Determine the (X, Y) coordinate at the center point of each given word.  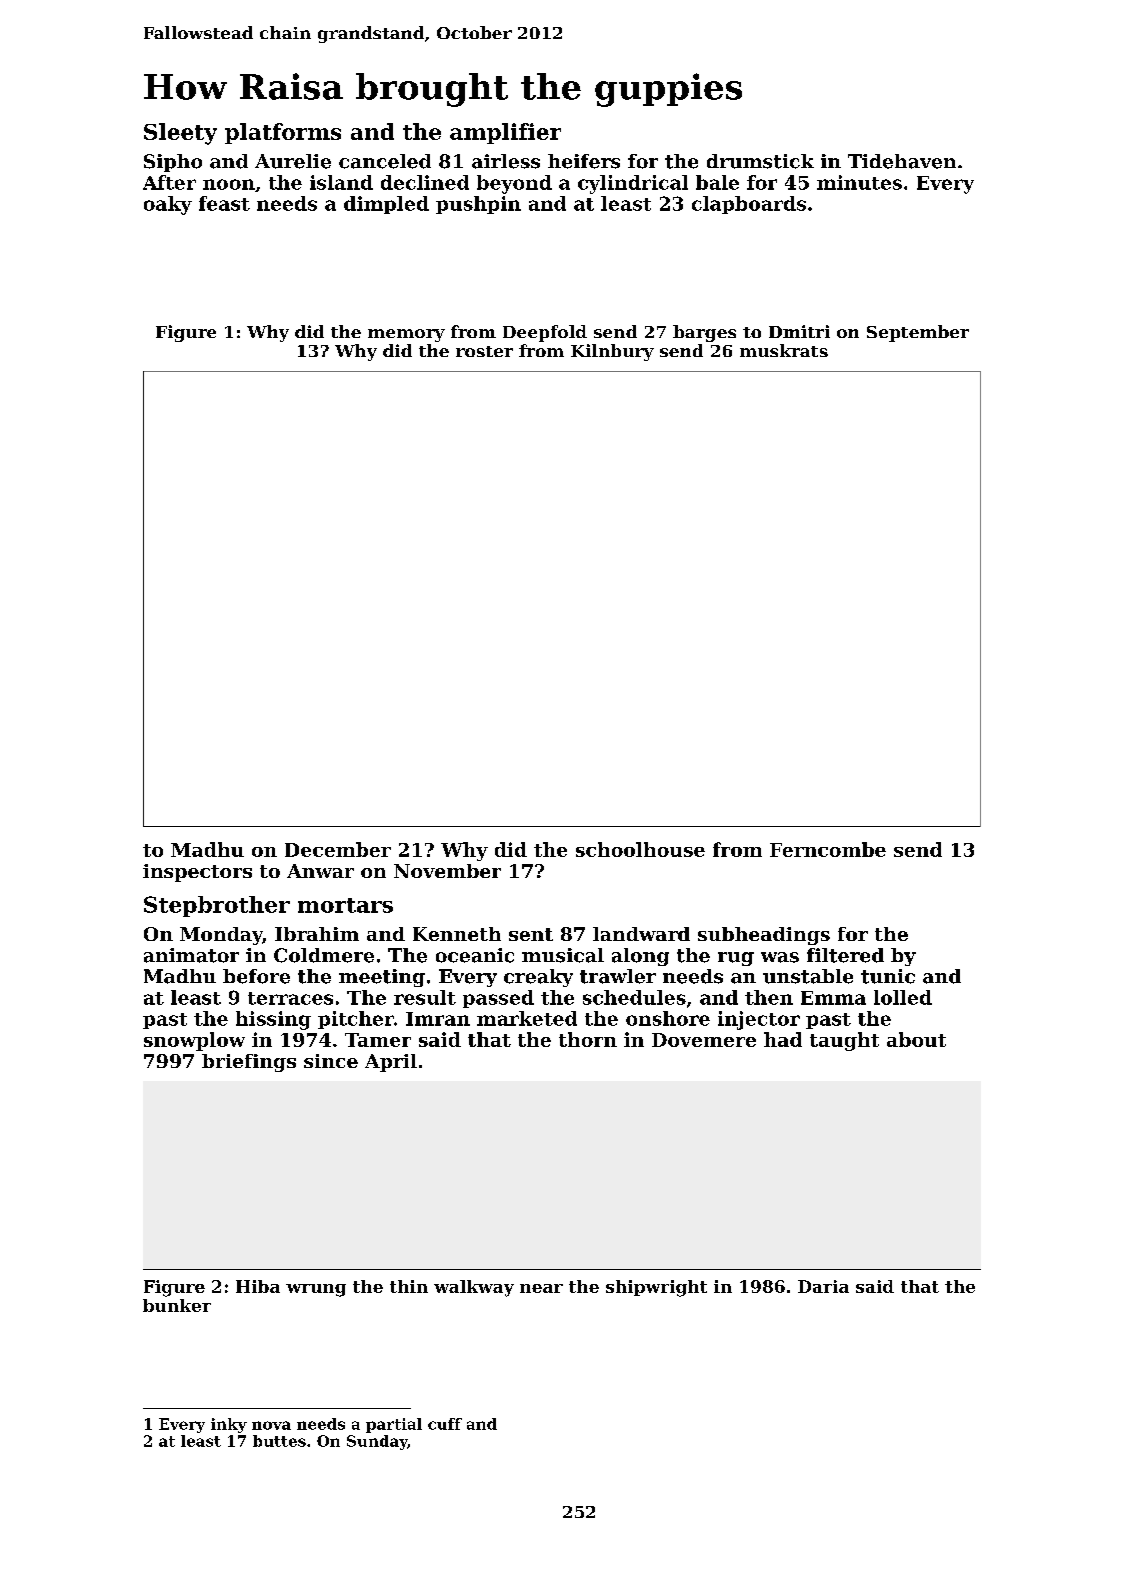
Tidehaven (902, 161)
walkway (474, 1288)
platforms (283, 133)
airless (506, 161)
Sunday (377, 1442)
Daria (823, 1286)
